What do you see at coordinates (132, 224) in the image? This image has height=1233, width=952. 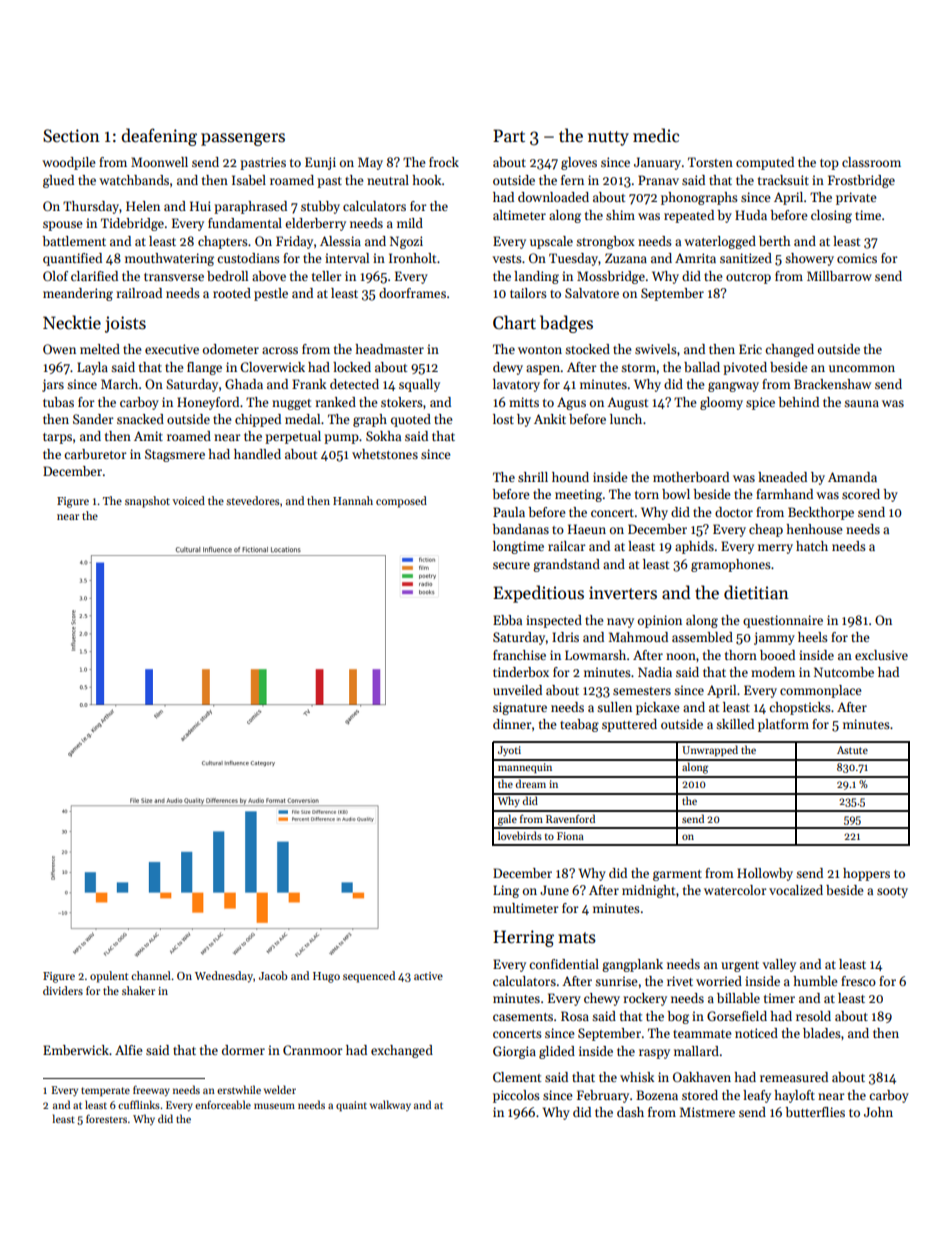 I see `Tidebridge` at bounding box center [132, 224].
